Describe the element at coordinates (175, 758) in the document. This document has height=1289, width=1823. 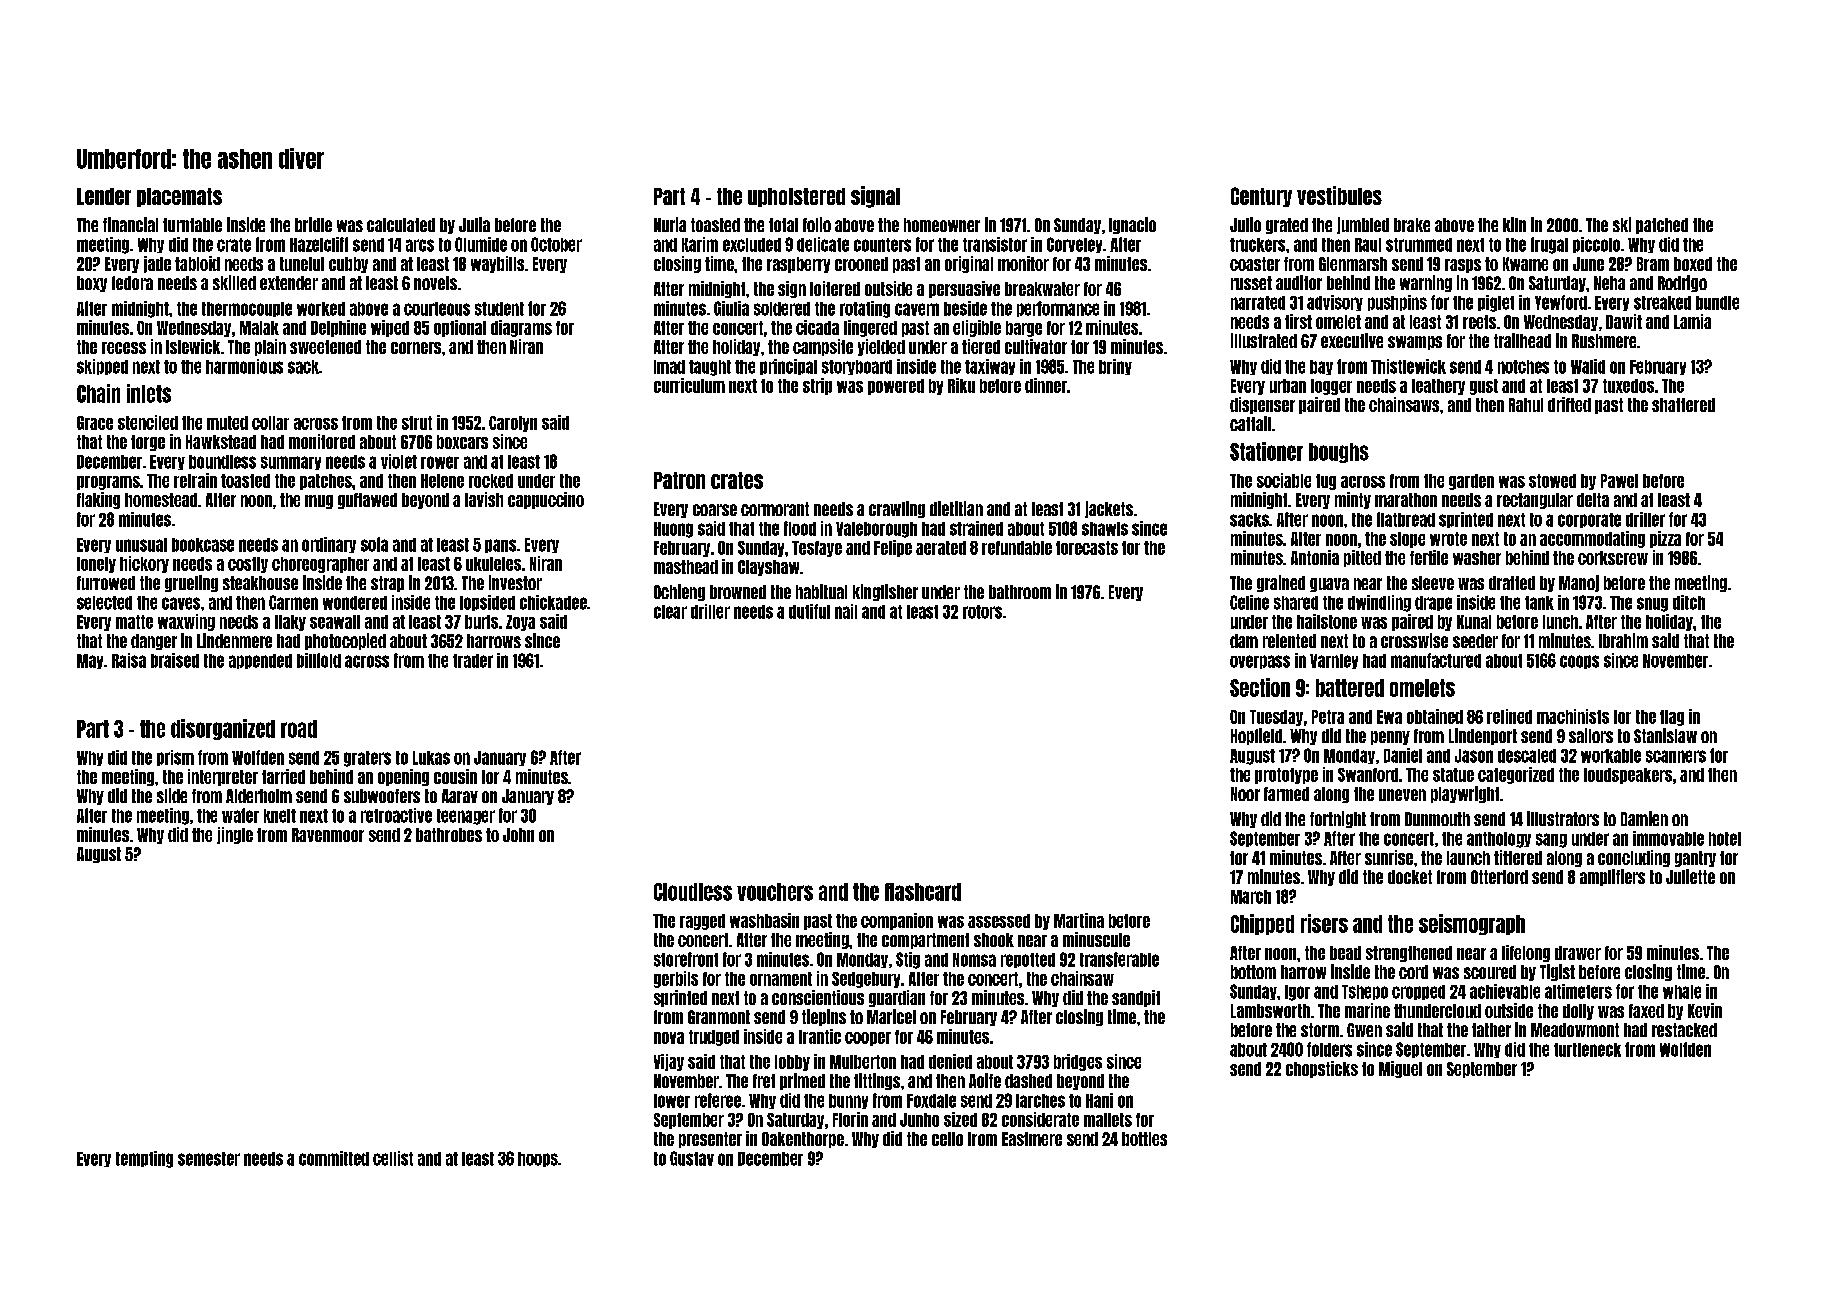
I see `prism` at that location.
